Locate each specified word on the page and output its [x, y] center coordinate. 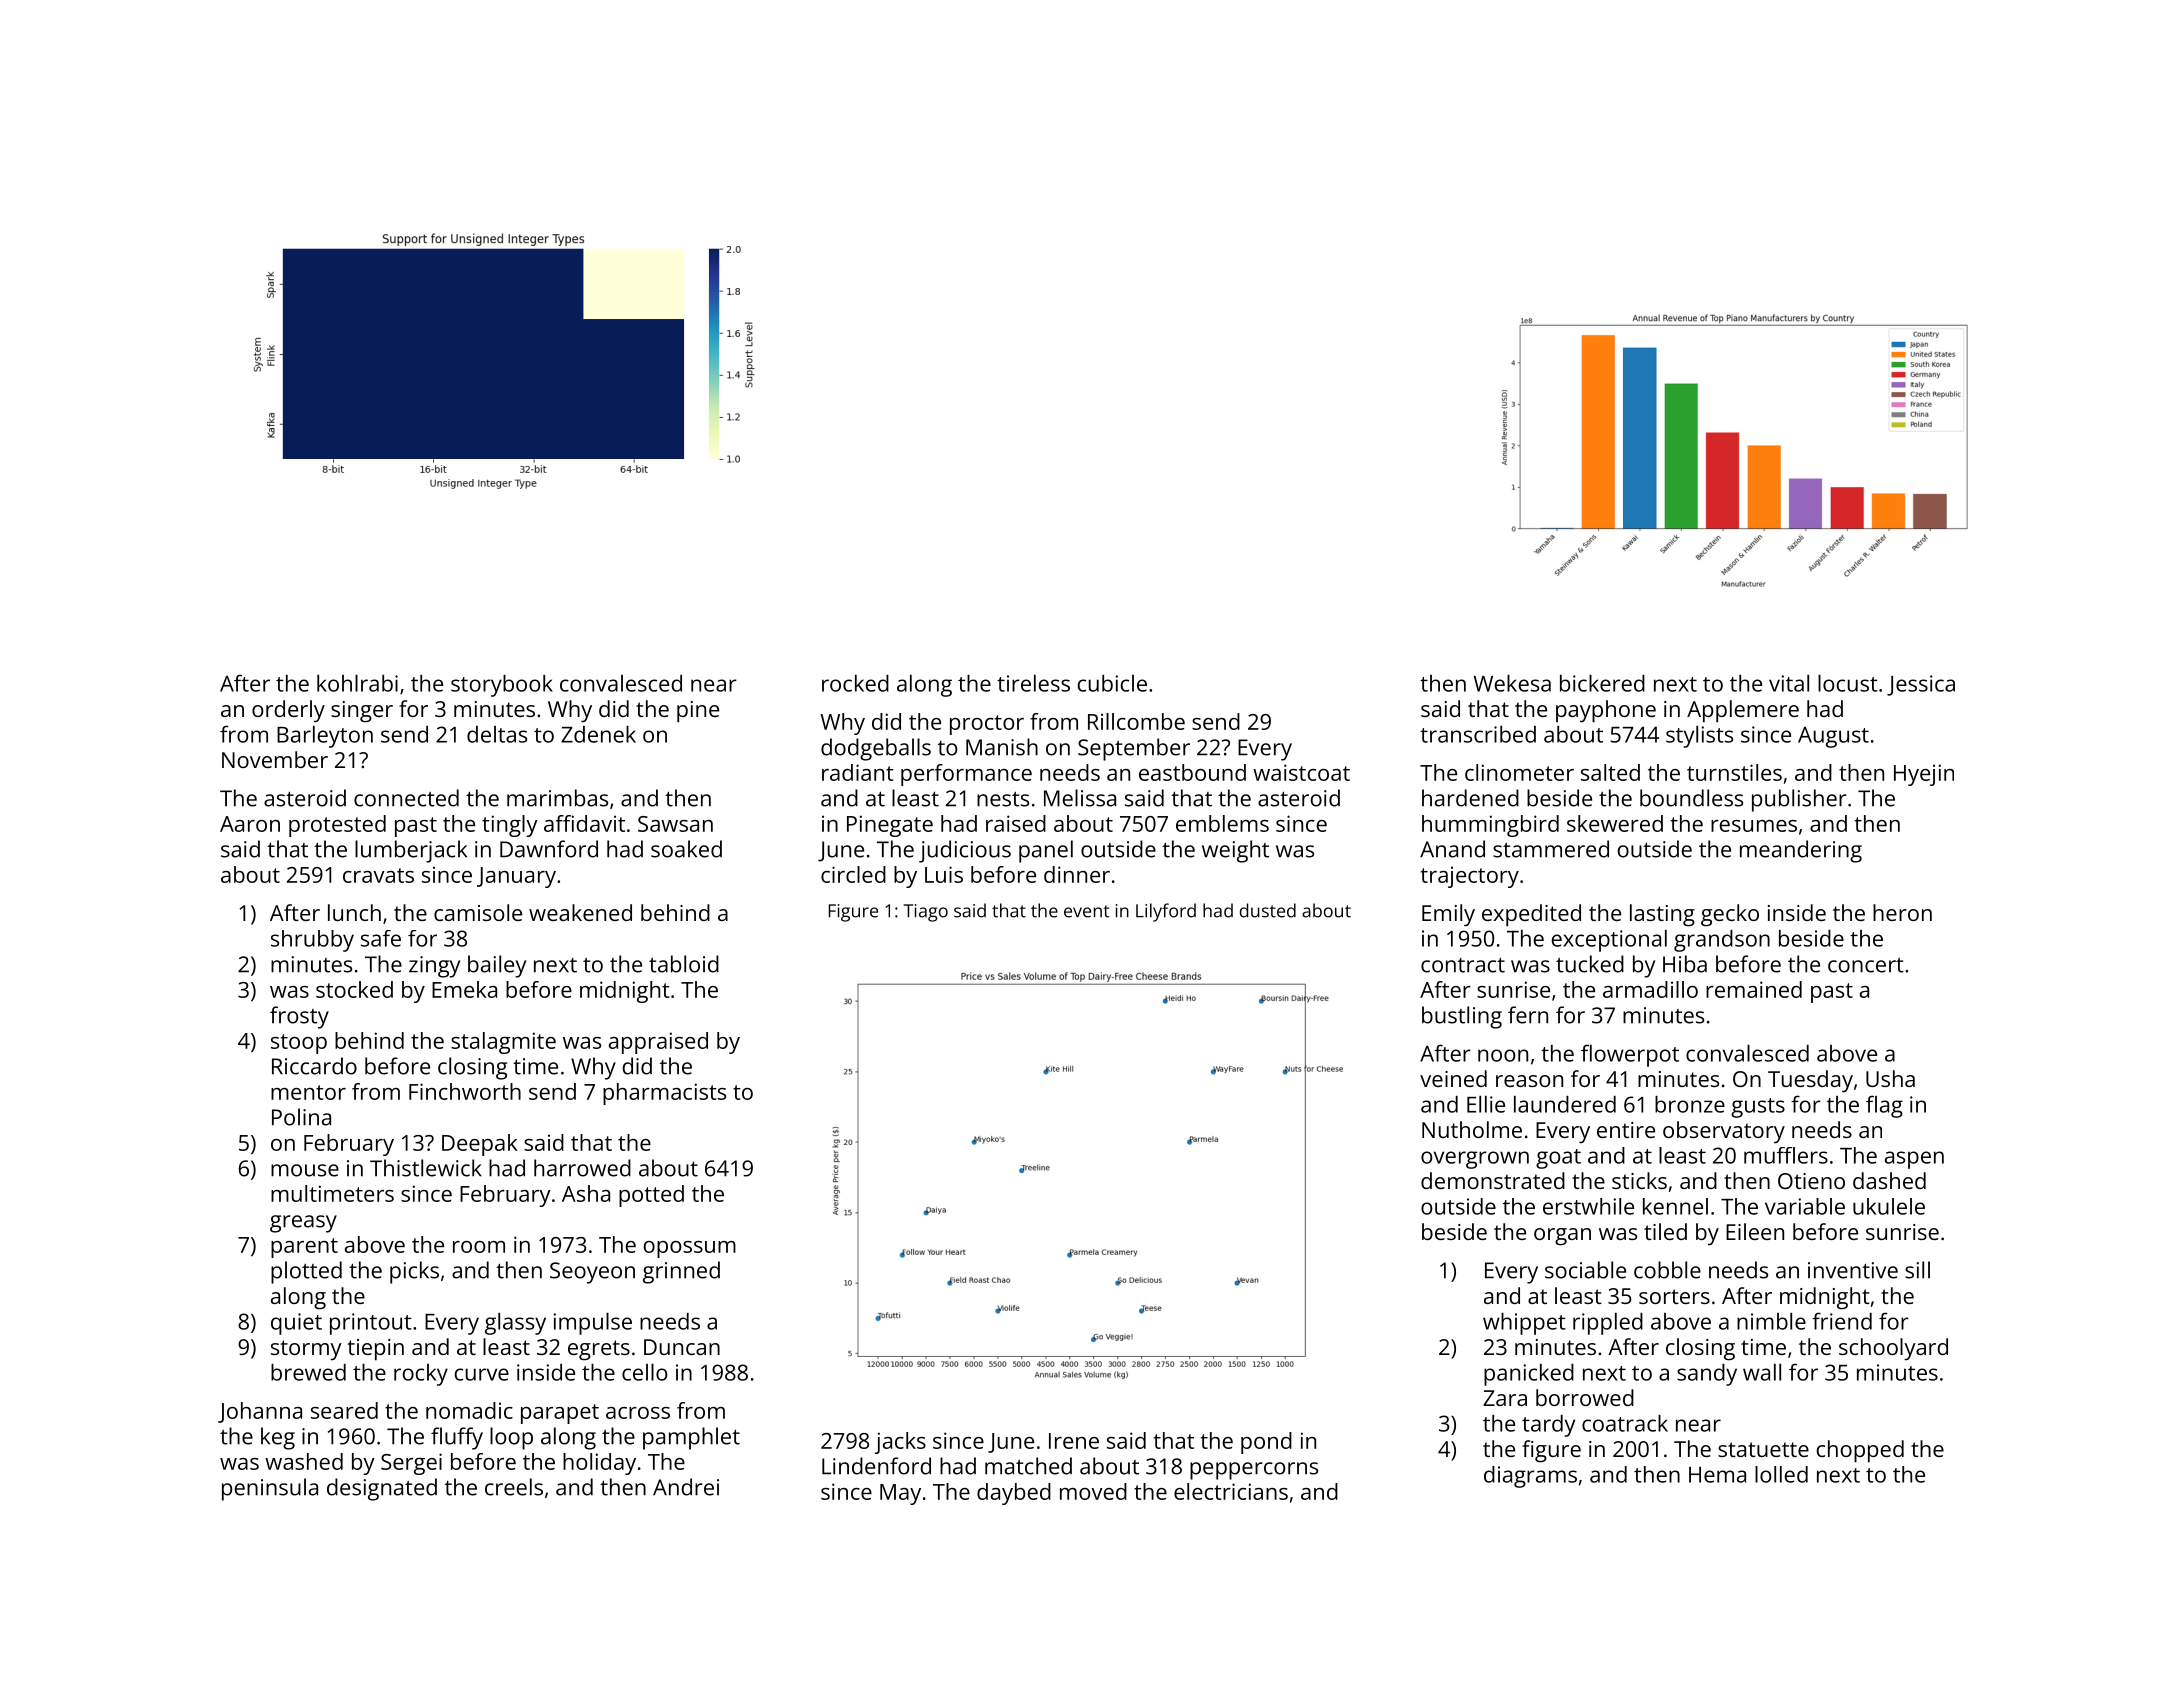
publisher [1799, 800]
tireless [1033, 683]
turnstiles [1734, 772]
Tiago [926, 913]
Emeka [464, 989]
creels [514, 1487]
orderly [288, 711]
